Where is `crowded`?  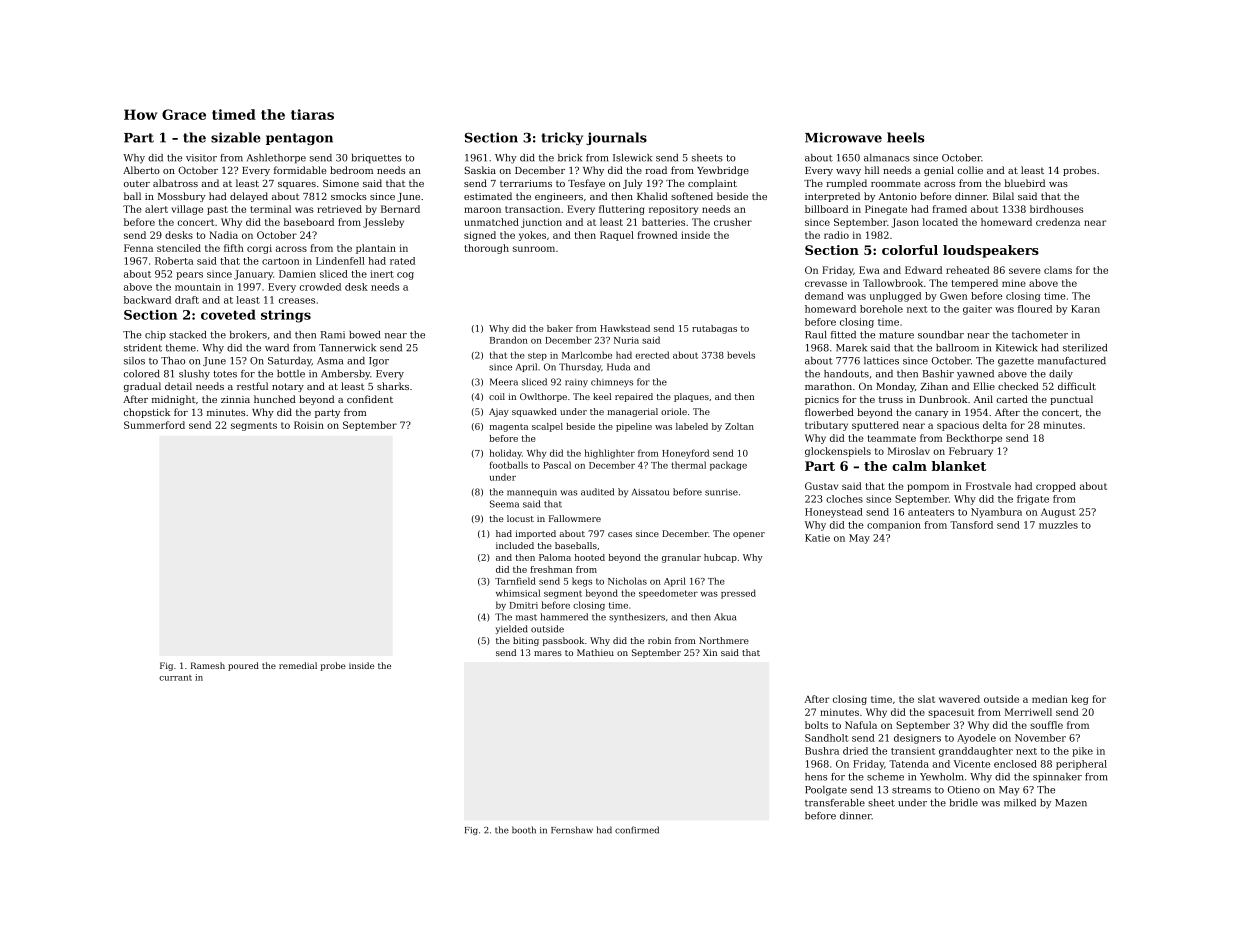 crowded is located at coordinates (320, 287).
